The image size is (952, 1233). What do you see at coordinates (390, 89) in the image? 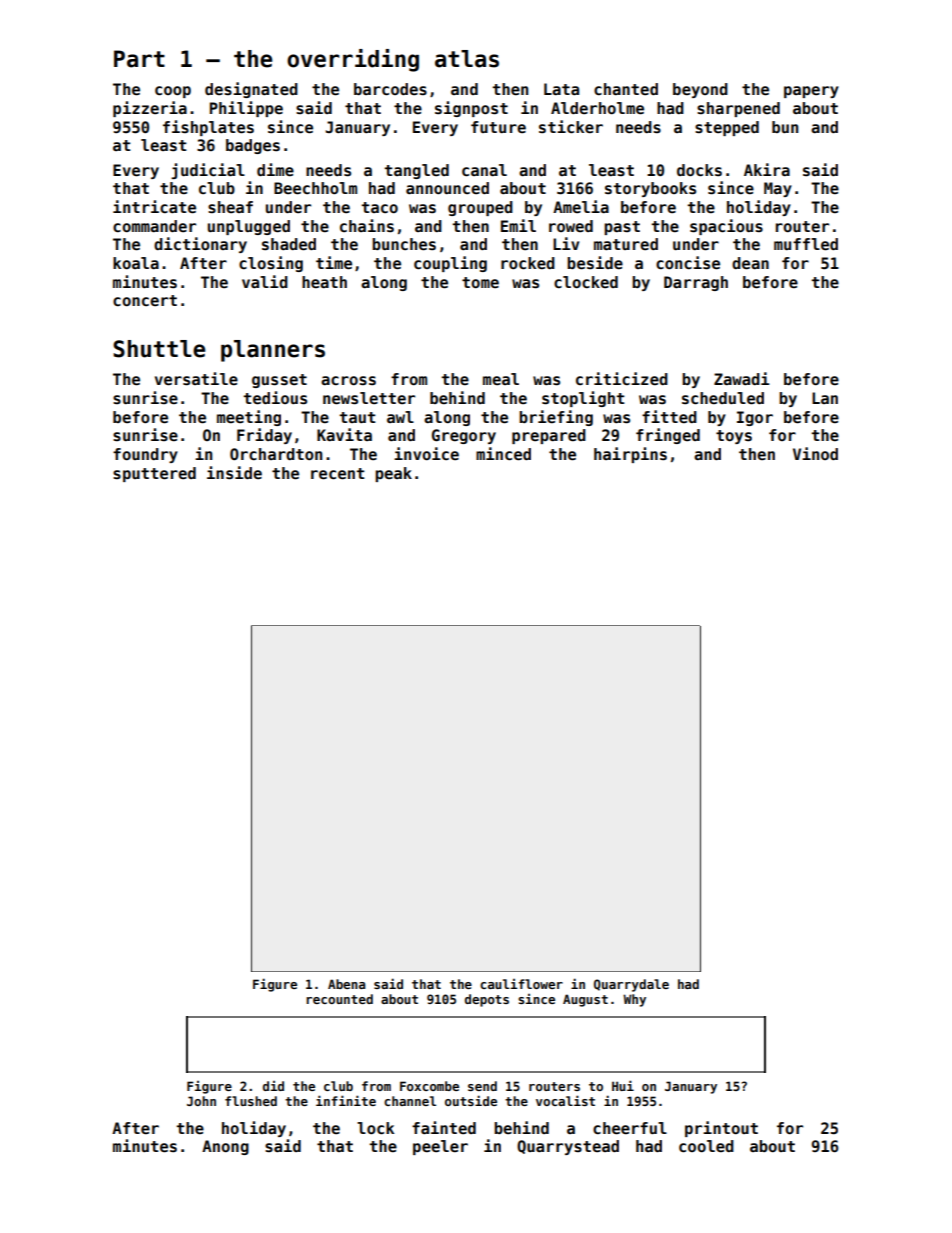
I see `barcodes` at bounding box center [390, 89].
